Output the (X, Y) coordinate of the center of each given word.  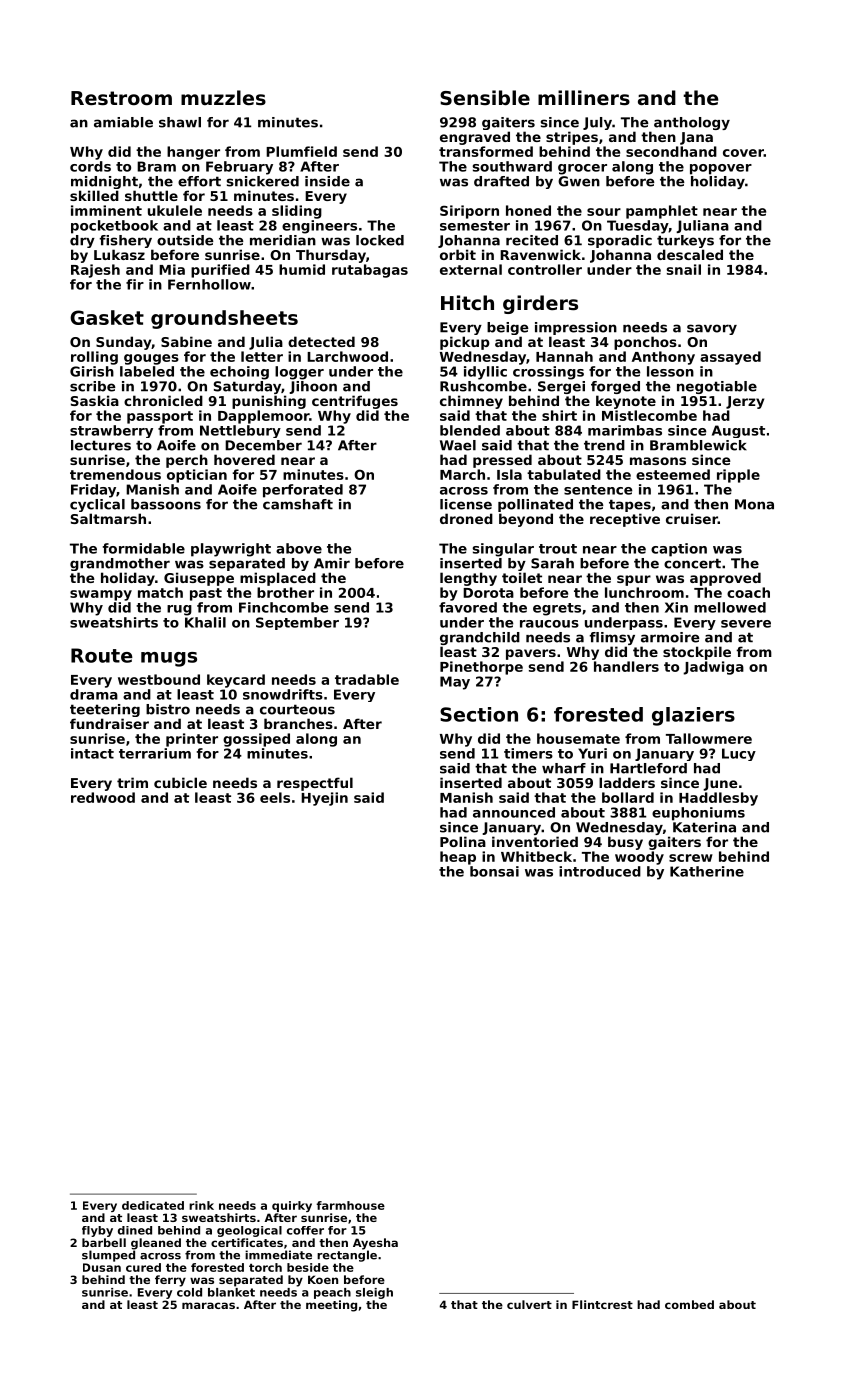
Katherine (707, 871)
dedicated (153, 1205)
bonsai (494, 871)
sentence (598, 490)
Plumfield (301, 151)
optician (197, 476)
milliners (584, 98)
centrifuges (355, 402)
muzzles (223, 98)
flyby (97, 1231)
